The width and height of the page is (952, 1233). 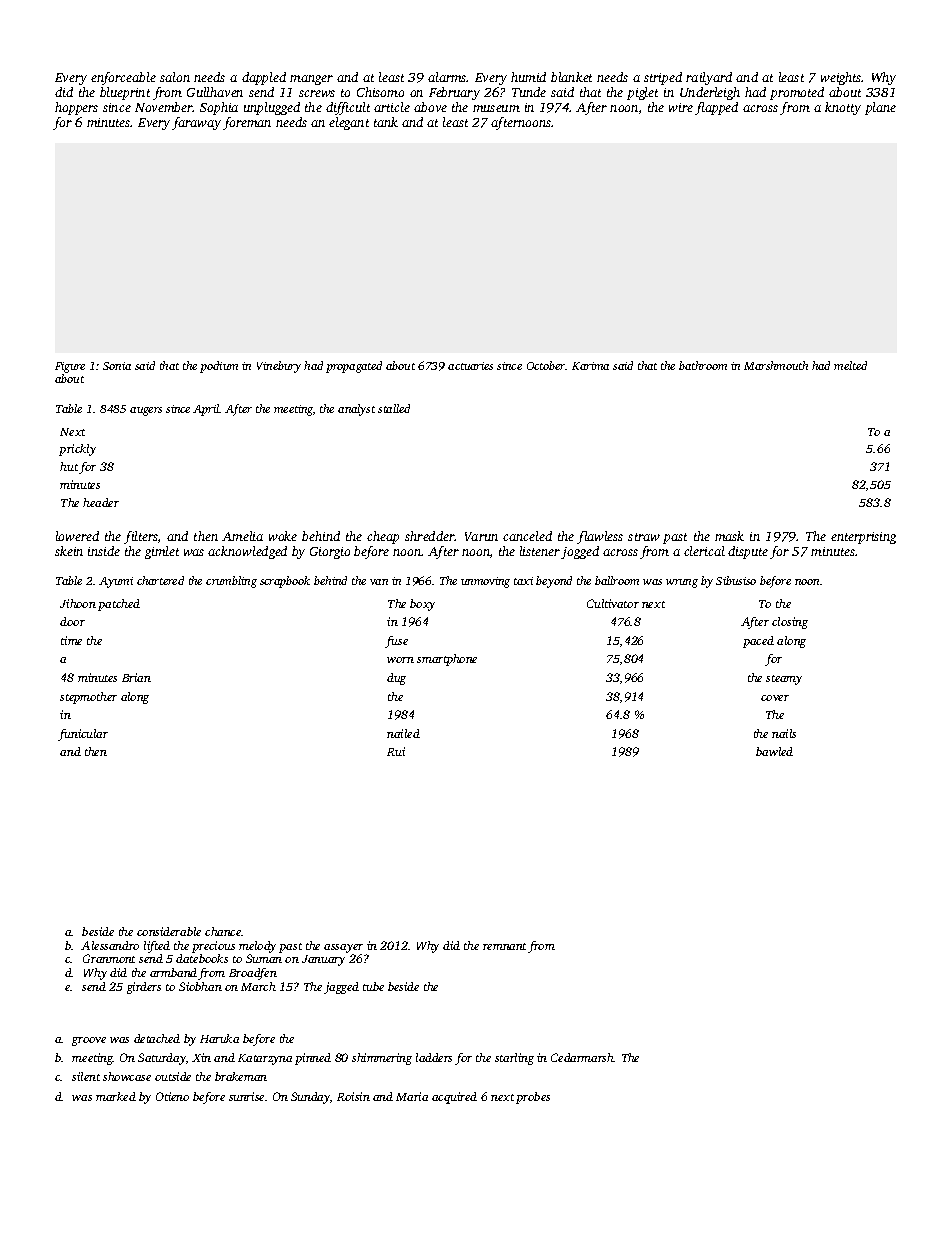 What do you see at coordinates (850, 365) in the page?
I see `melted` at bounding box center [850, 365].
